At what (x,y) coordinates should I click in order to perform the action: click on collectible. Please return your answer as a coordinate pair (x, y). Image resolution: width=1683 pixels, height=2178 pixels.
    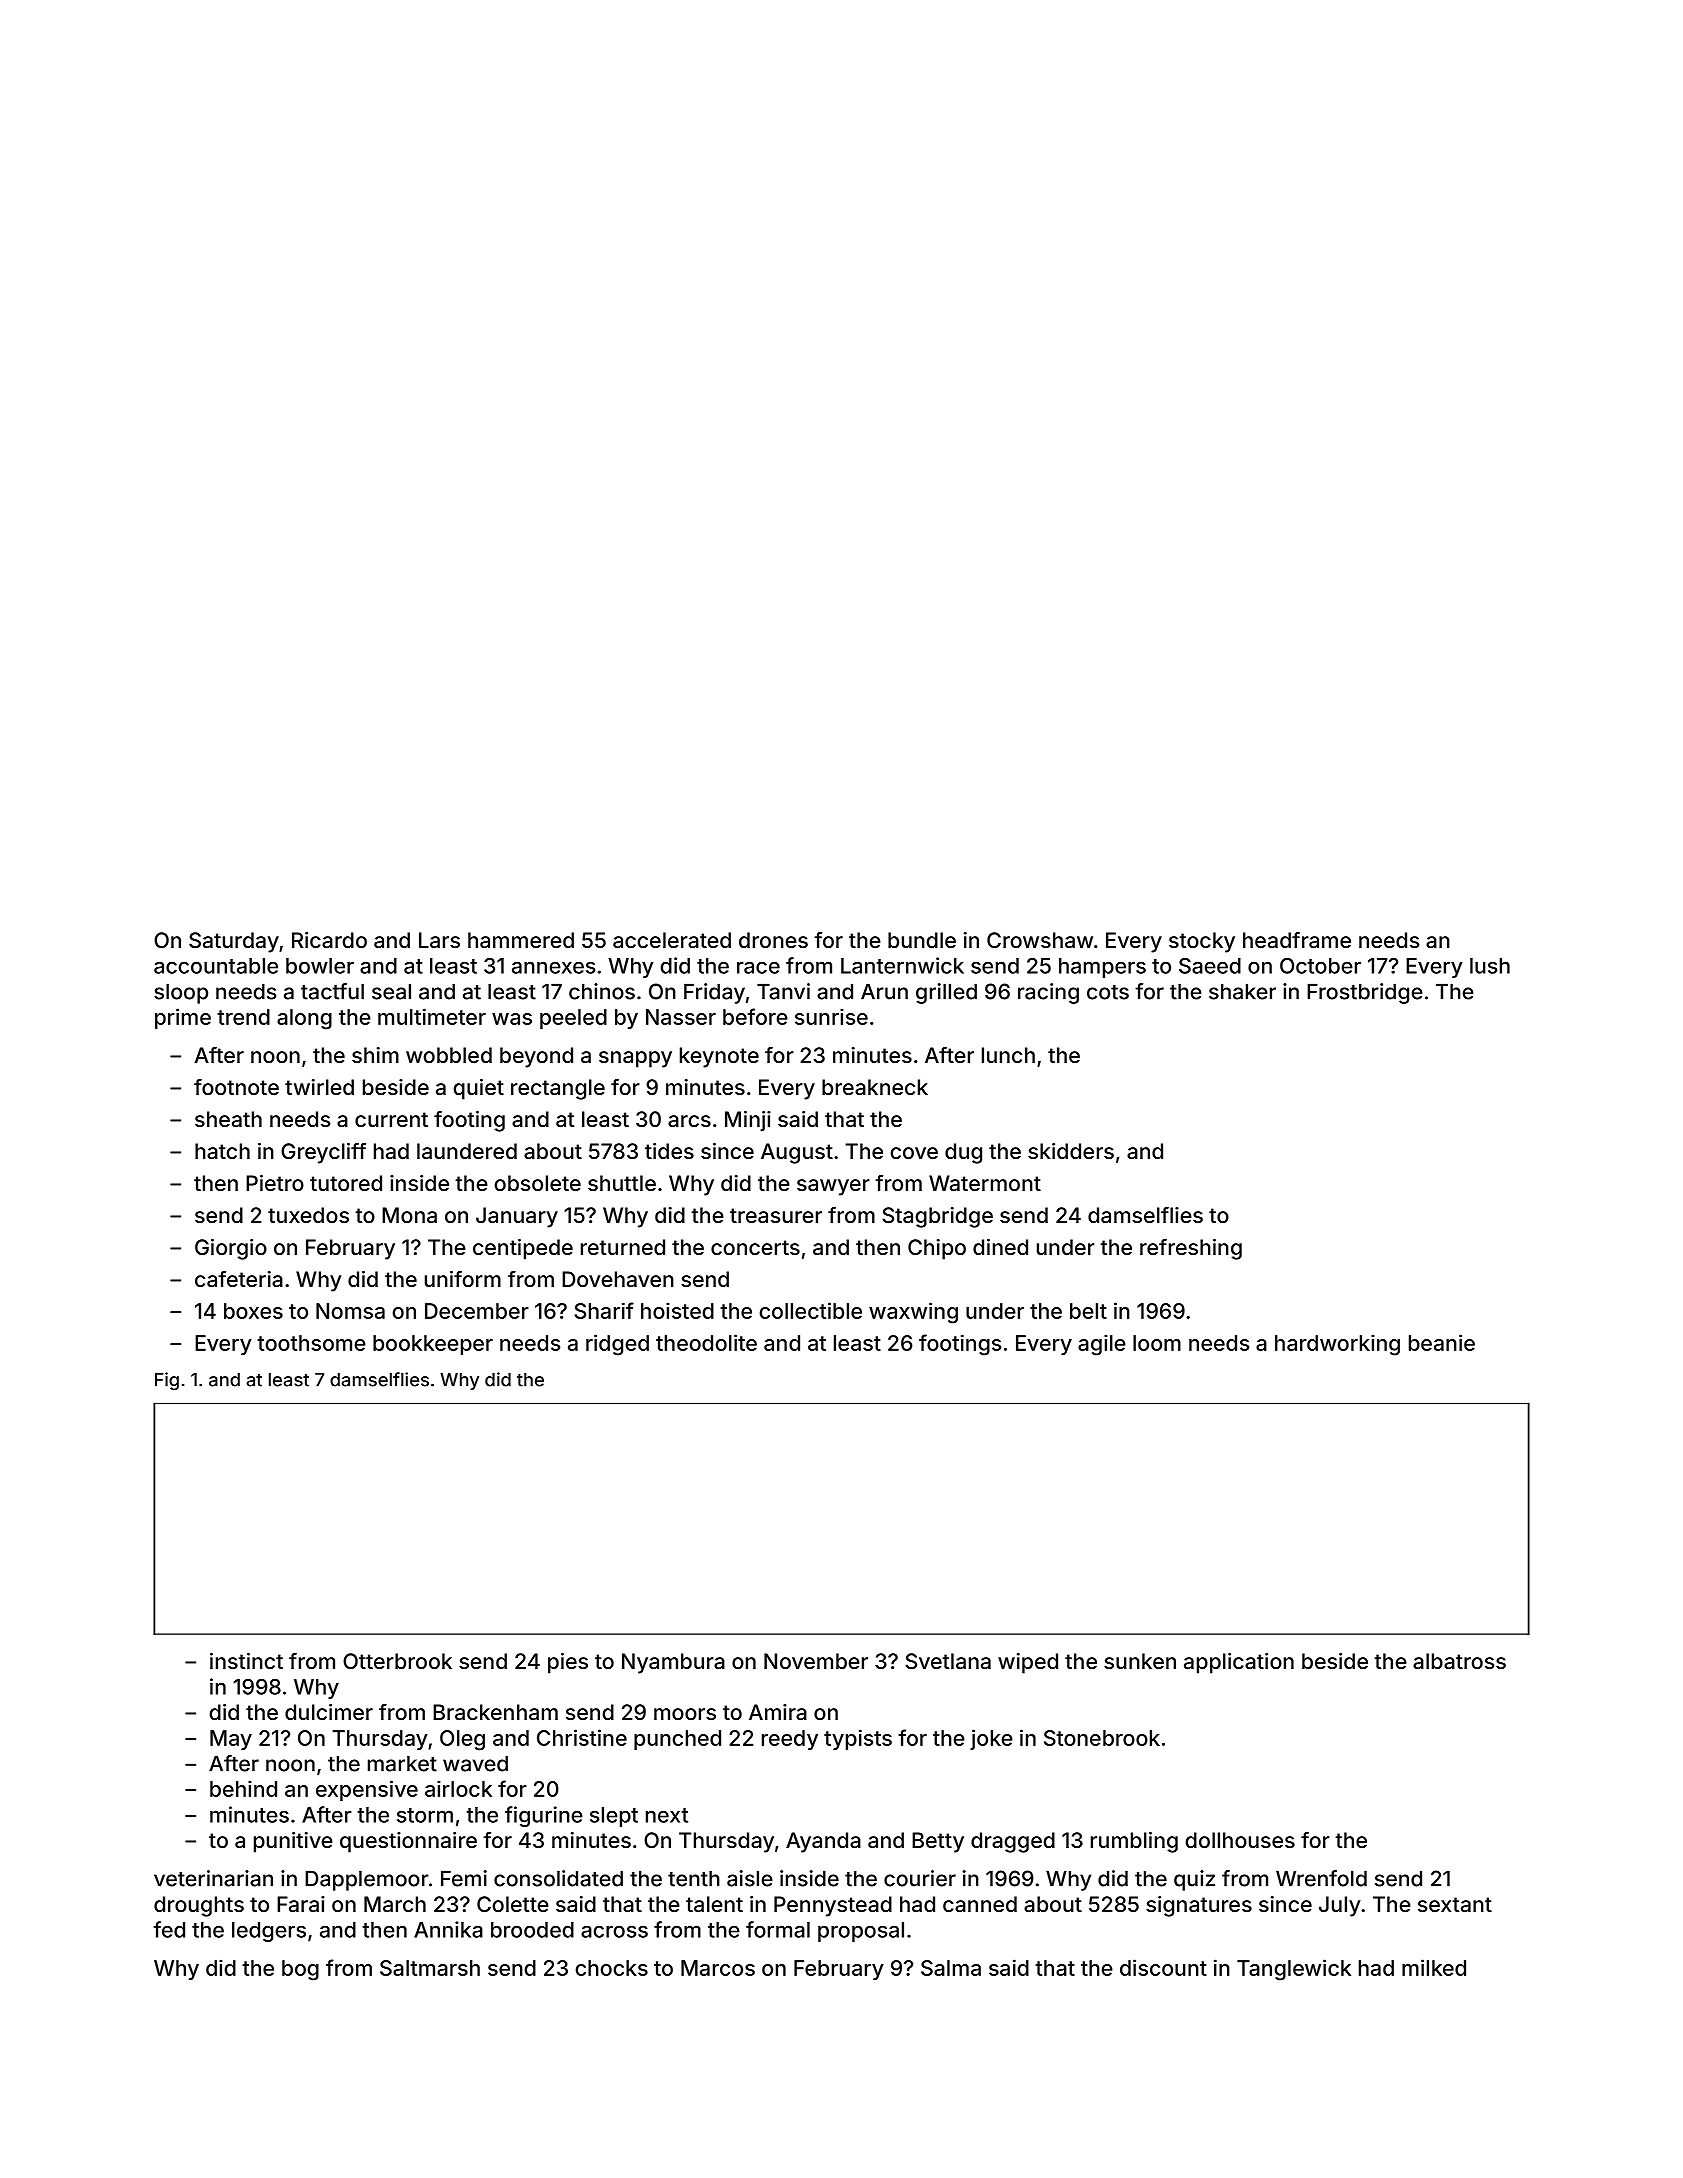
    Looking at the image, I should click on (811, 1310).
